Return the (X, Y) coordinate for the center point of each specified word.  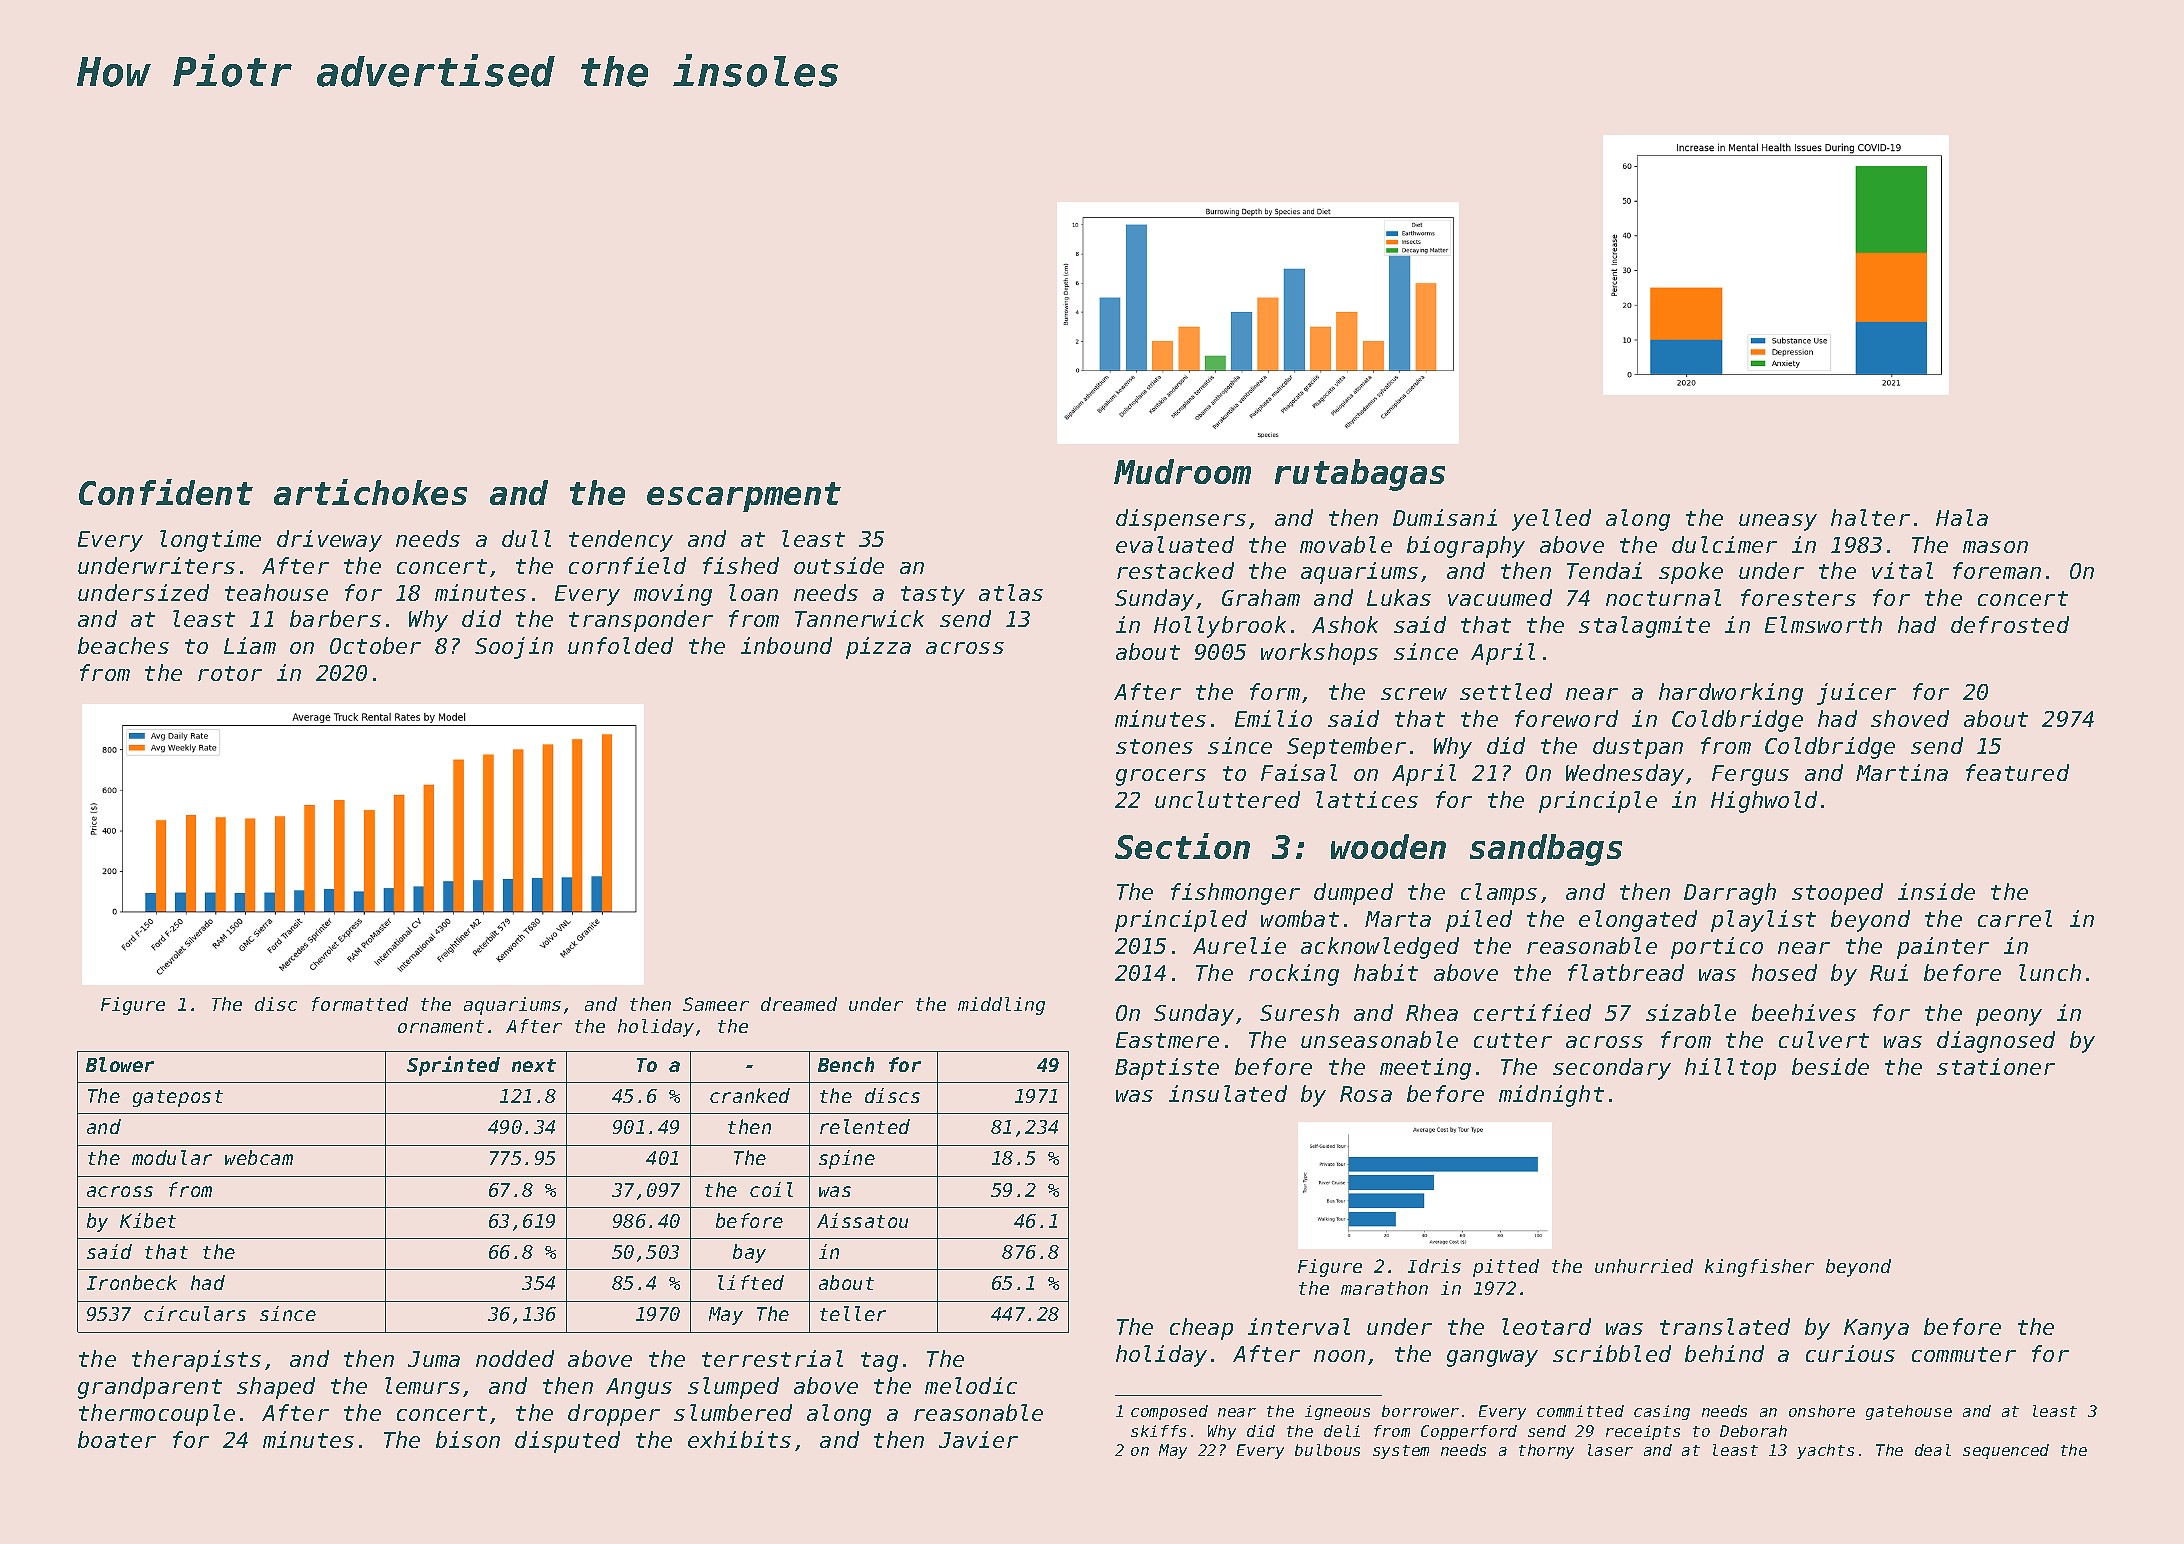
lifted (751, 1282)
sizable (1691, 1012)
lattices (1367, 799)
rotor (230, 673)
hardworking (1731, 694)
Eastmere (1167, 1040)
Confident (166, 492)
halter (1870, 517)
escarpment (744, 497)
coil (771, 1189)
